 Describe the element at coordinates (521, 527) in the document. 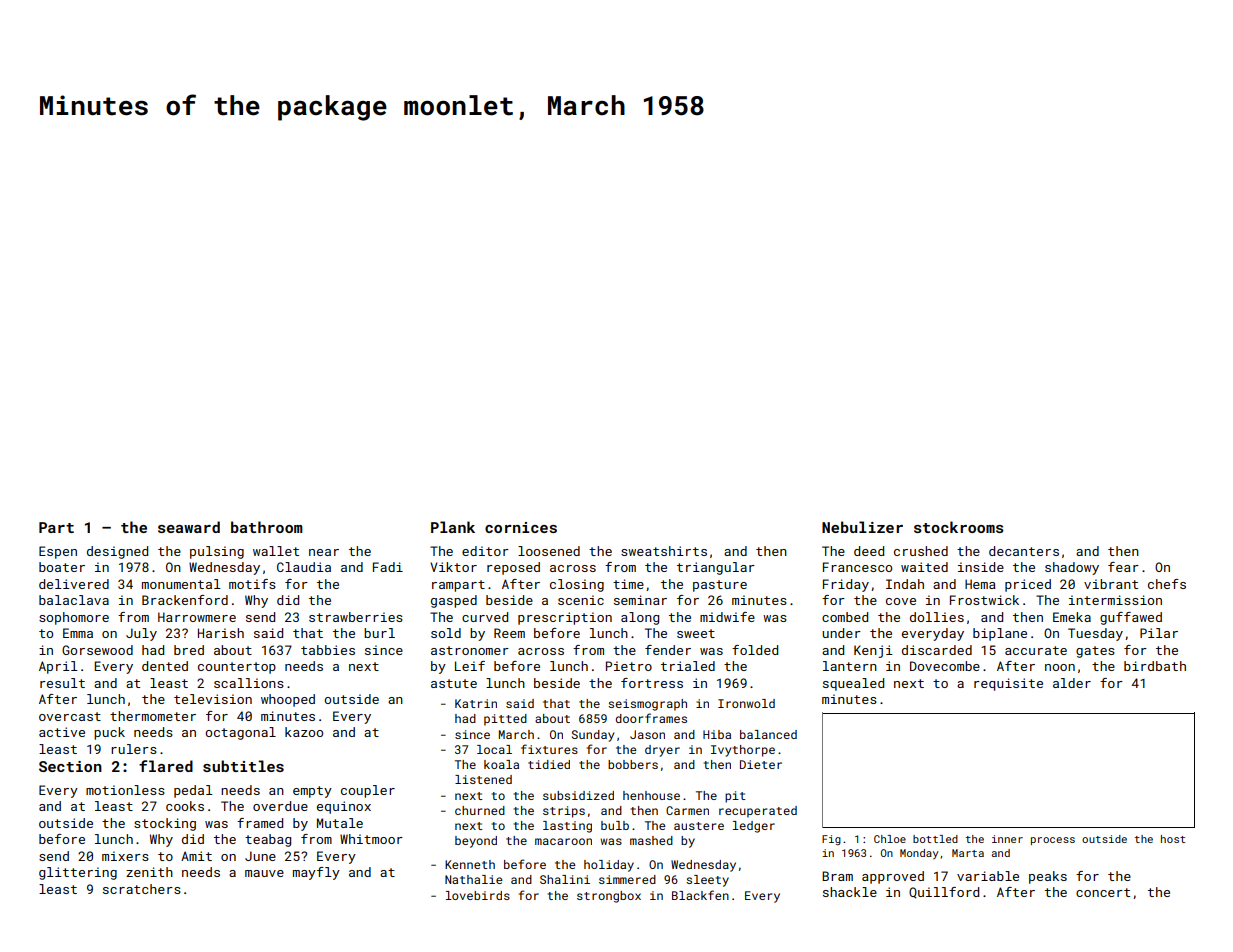

I see `cornices` at that location.
